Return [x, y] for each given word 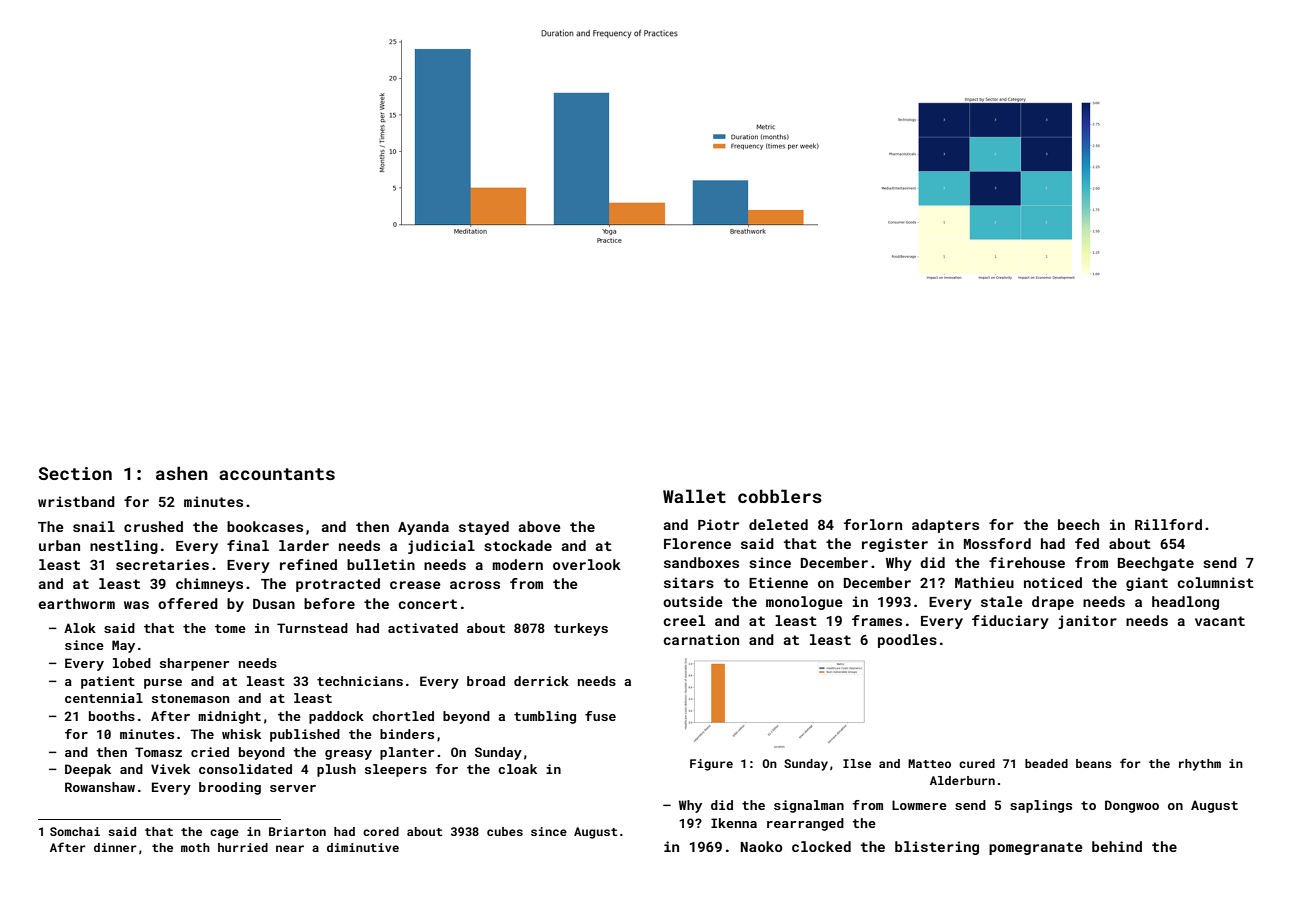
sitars [689, 582]
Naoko [762, 846]
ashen [182, 473]
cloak [517, 769]
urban [59, 545]
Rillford [1168, 524]
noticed [1053, 582]
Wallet [694, 496]
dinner [115, 847]
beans [1094, 763]
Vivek [170, 769]
